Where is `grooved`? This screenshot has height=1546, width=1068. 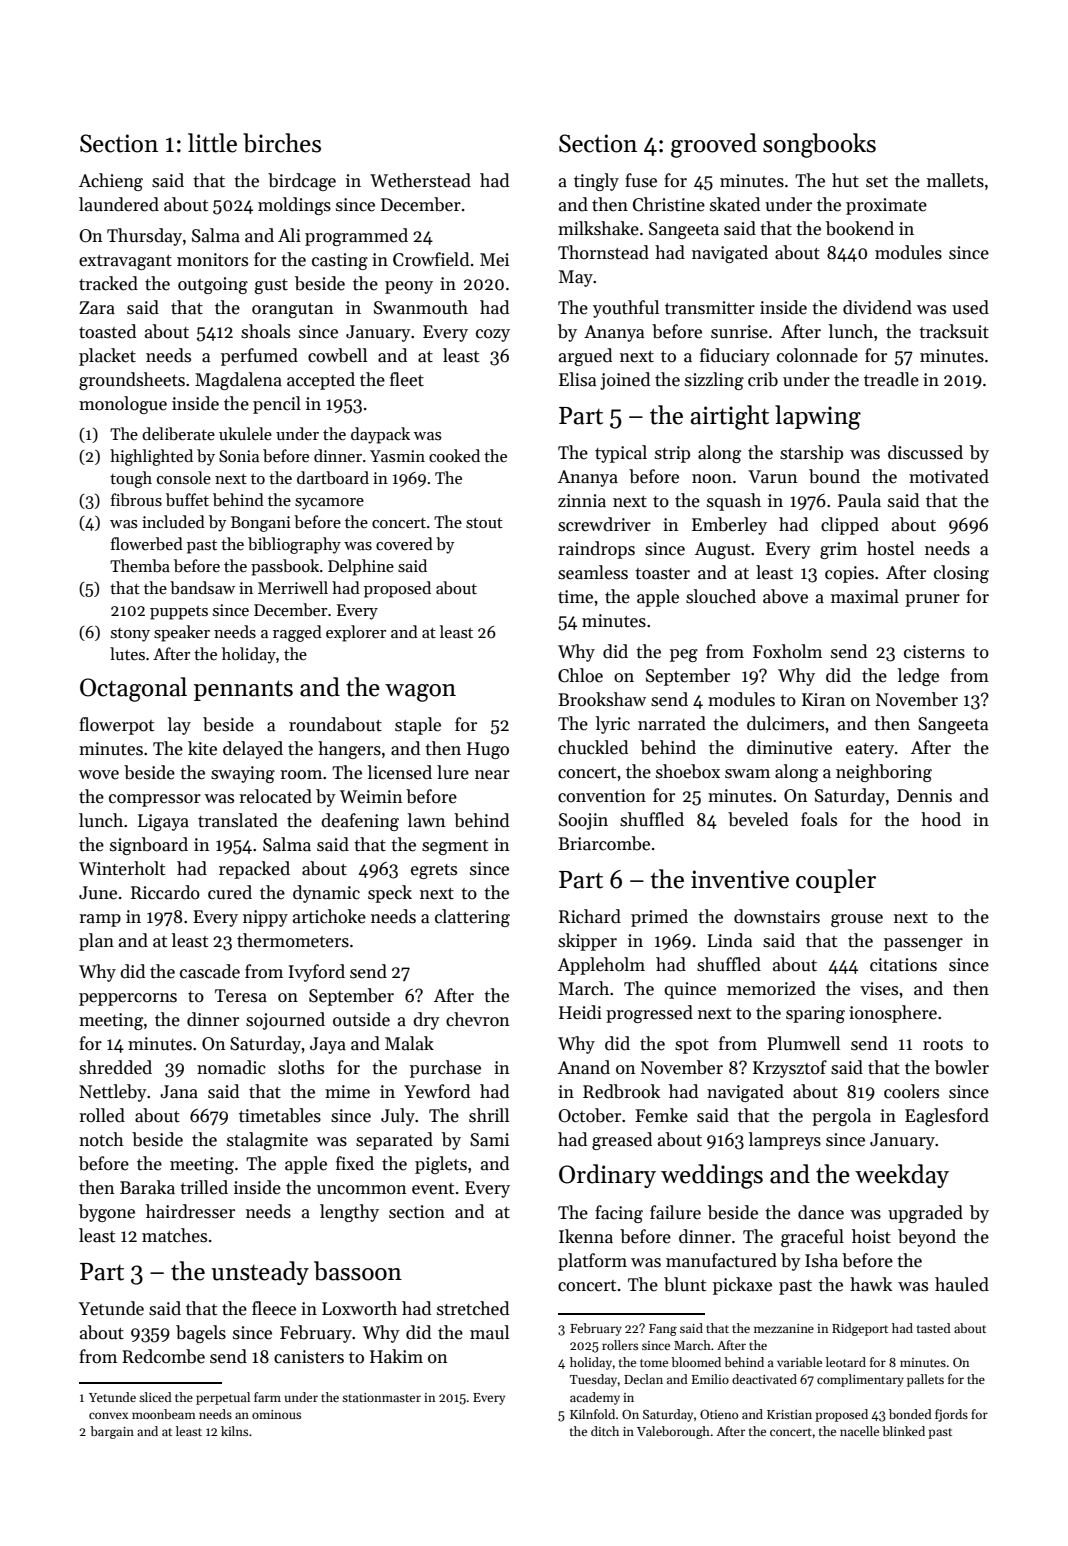
grooved is located at coordinates (714, 145).
